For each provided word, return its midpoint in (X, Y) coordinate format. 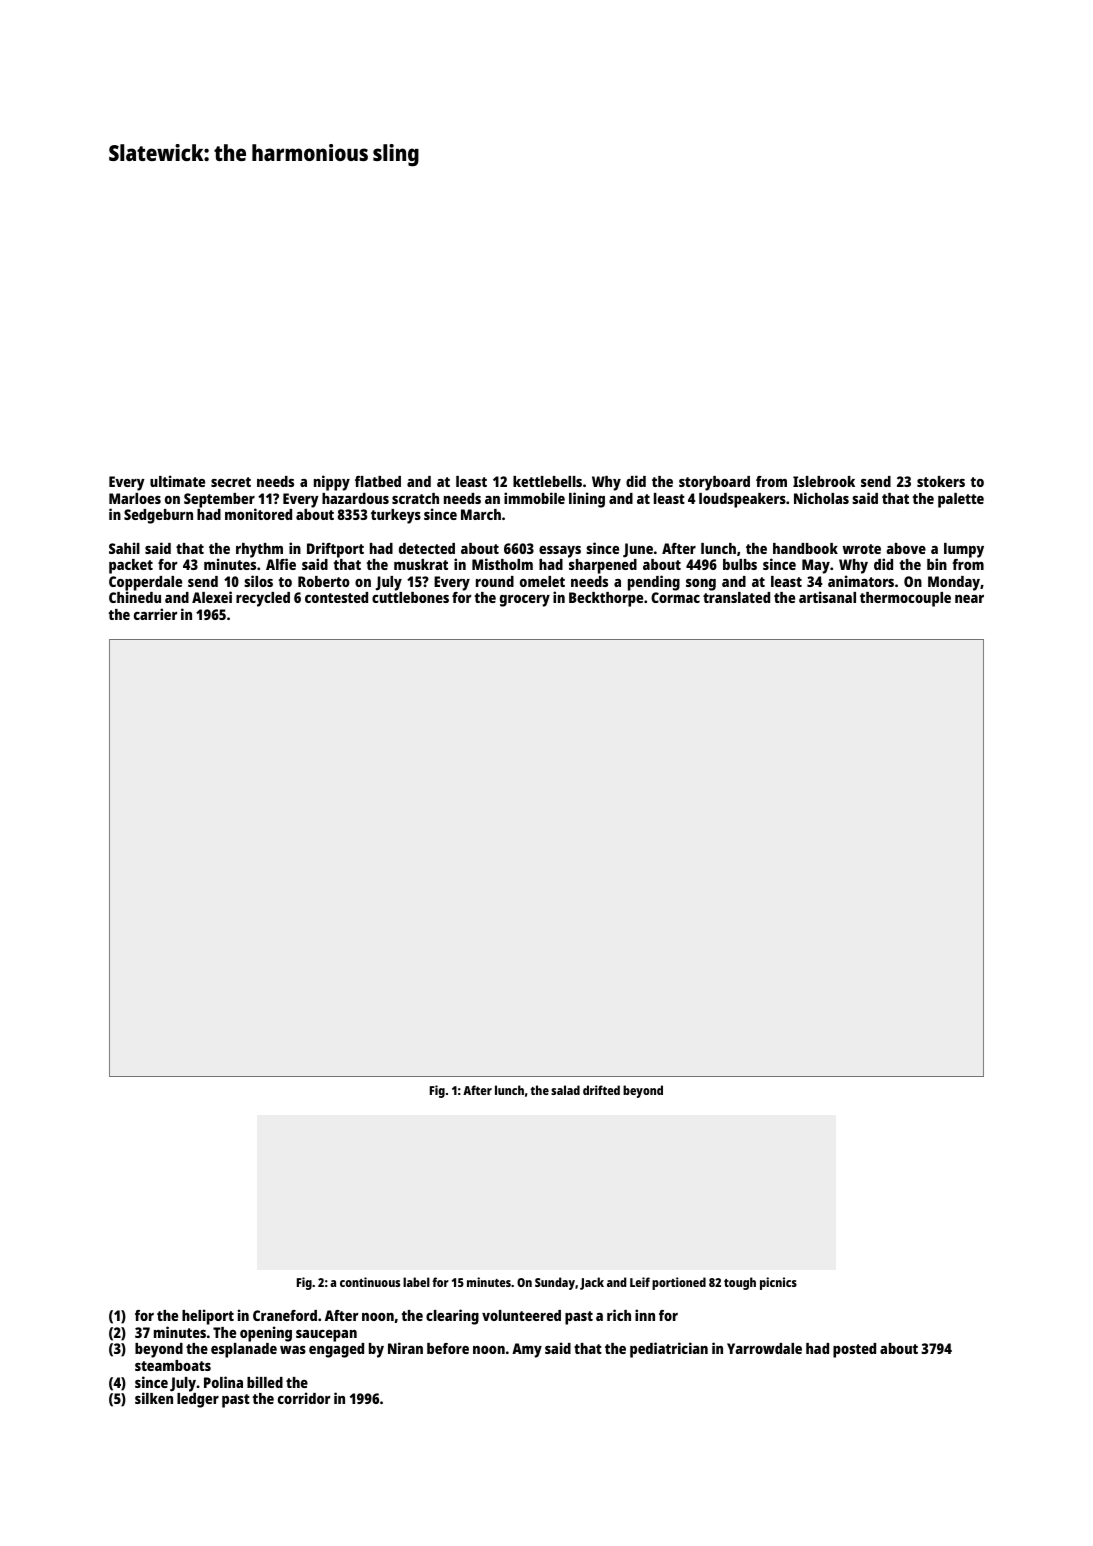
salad (565, 1090)
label (416, 1282)
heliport (208, 1317)
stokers (941, 481)
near (969, 599)
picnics (778, 1283)
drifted (601, 1090)
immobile (534, 498)
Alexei (212, 597)
